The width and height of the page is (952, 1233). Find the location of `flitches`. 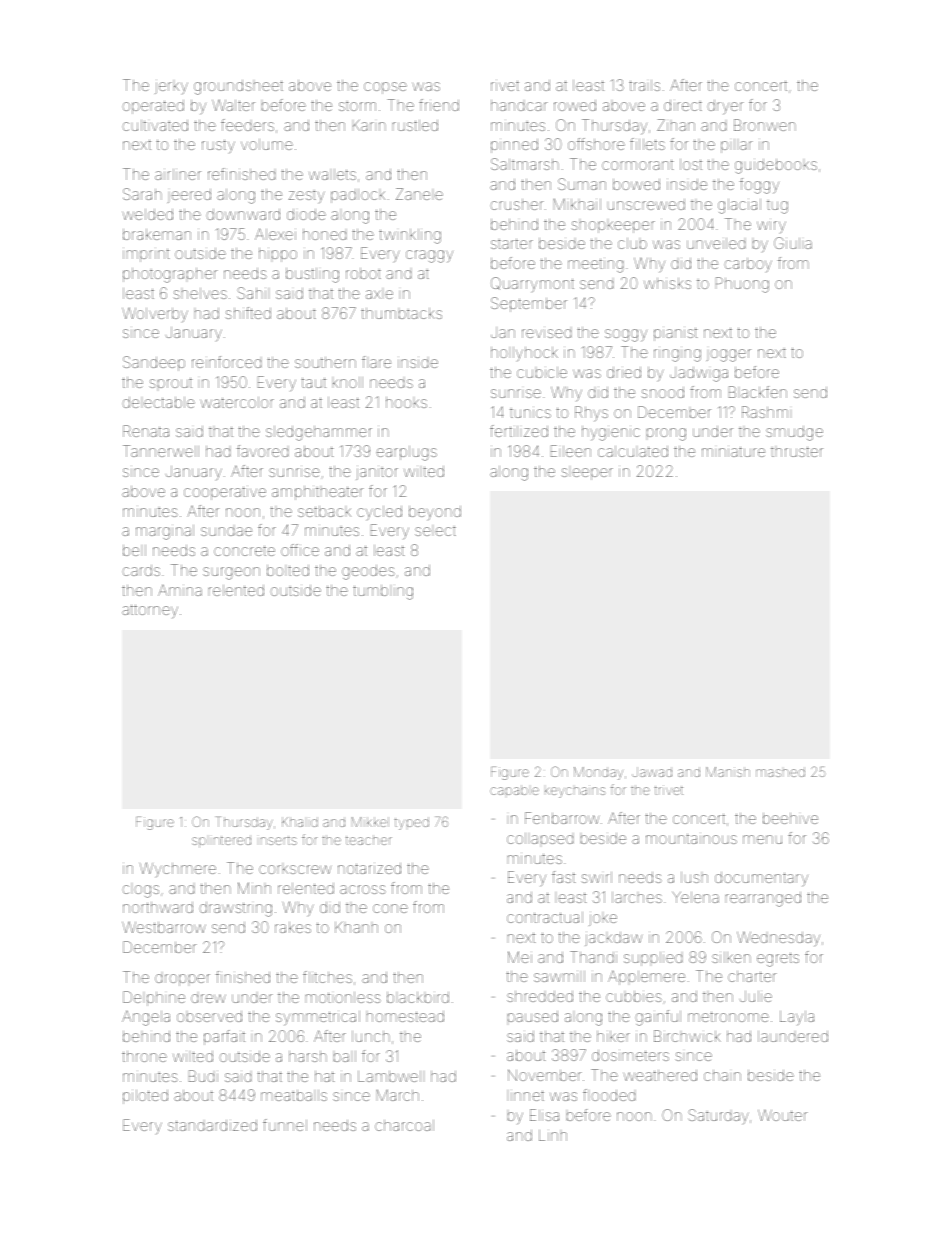

flitches is located at coordinates (327, 977).
